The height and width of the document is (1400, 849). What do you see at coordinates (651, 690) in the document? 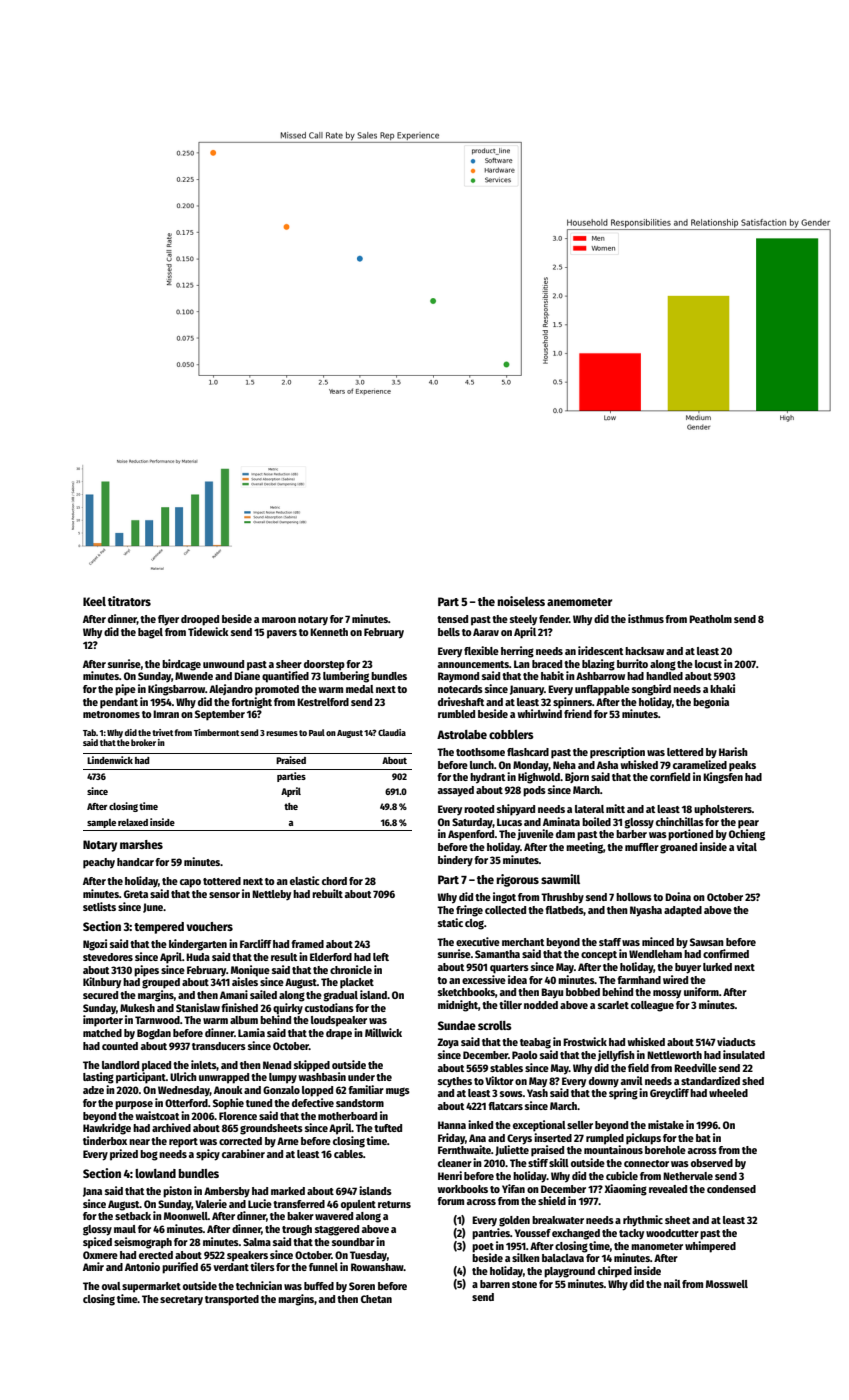
I see `songbird` at bounding box center [651, 690].
